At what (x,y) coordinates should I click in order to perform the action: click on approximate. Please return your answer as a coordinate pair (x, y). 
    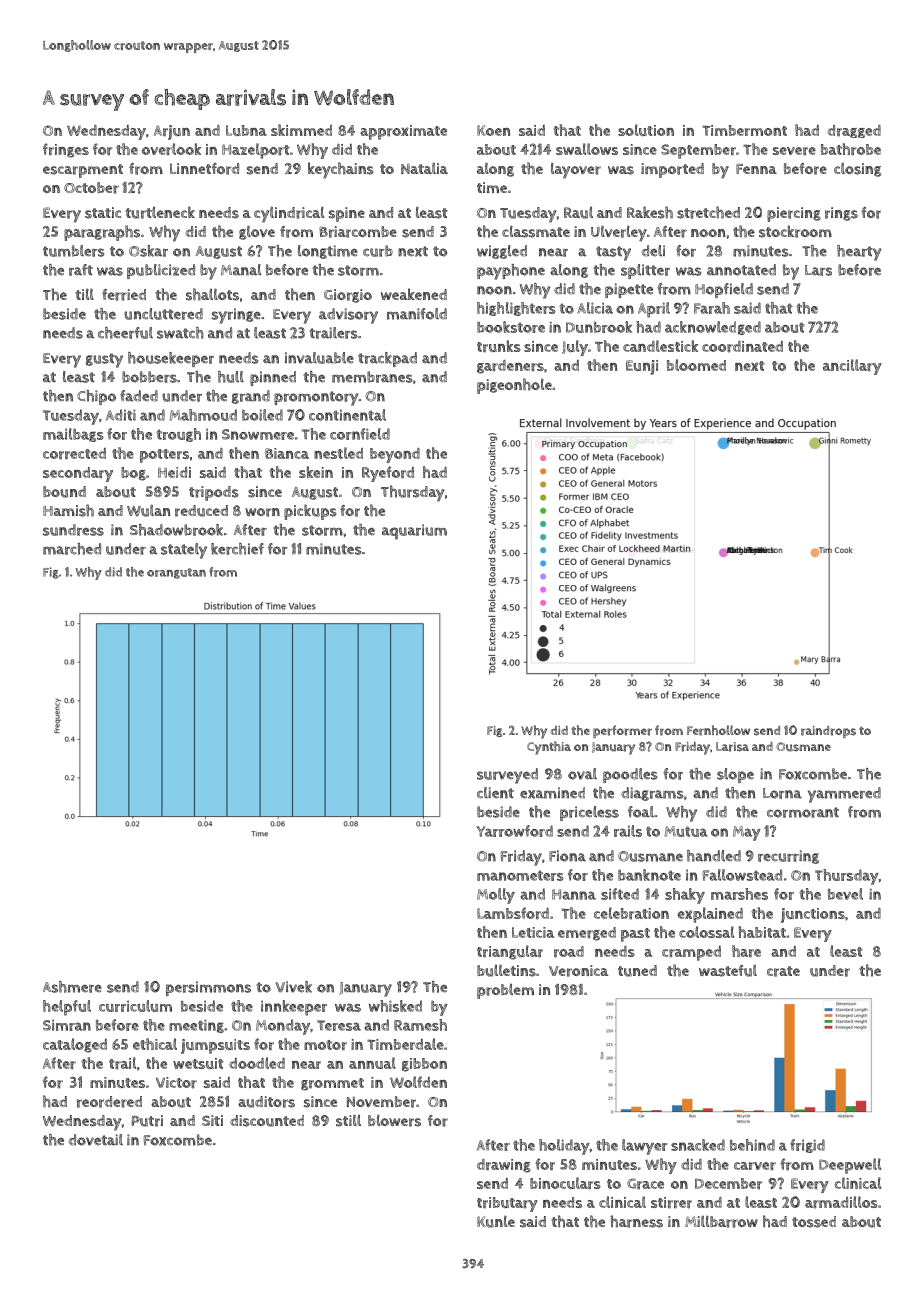
    Looking at the image, I should click on (403, 132).
